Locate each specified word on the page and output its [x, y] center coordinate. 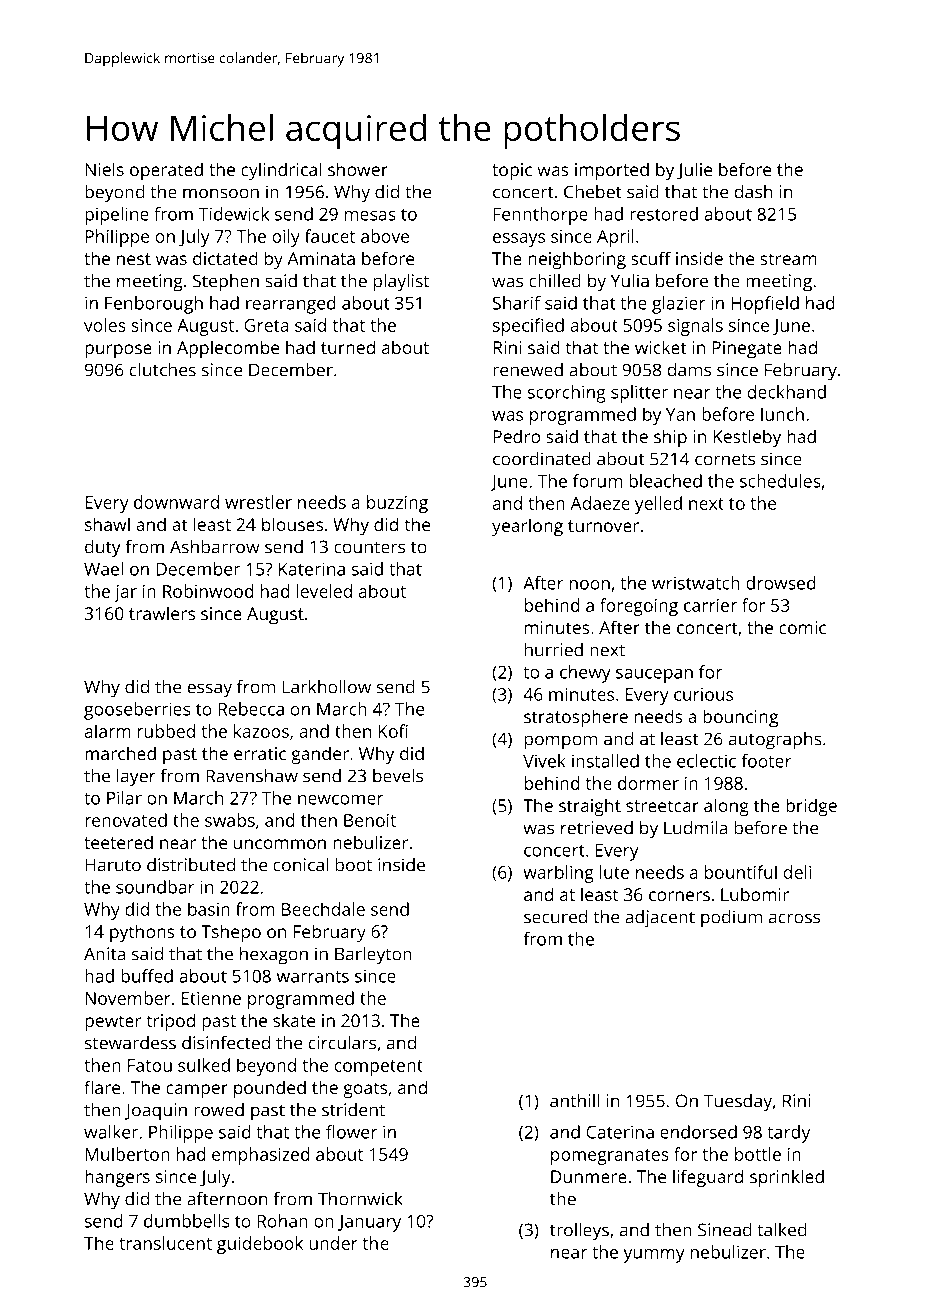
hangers [117, 1178]
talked [782, 1230]
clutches [163, 370]
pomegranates [610, 1157]
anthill [574, 1101]
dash [753, 192]
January [369, 1223]
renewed [528, 370]
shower [358, 169]
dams [689, 370]
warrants [313, 977]
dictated [225, 258]
